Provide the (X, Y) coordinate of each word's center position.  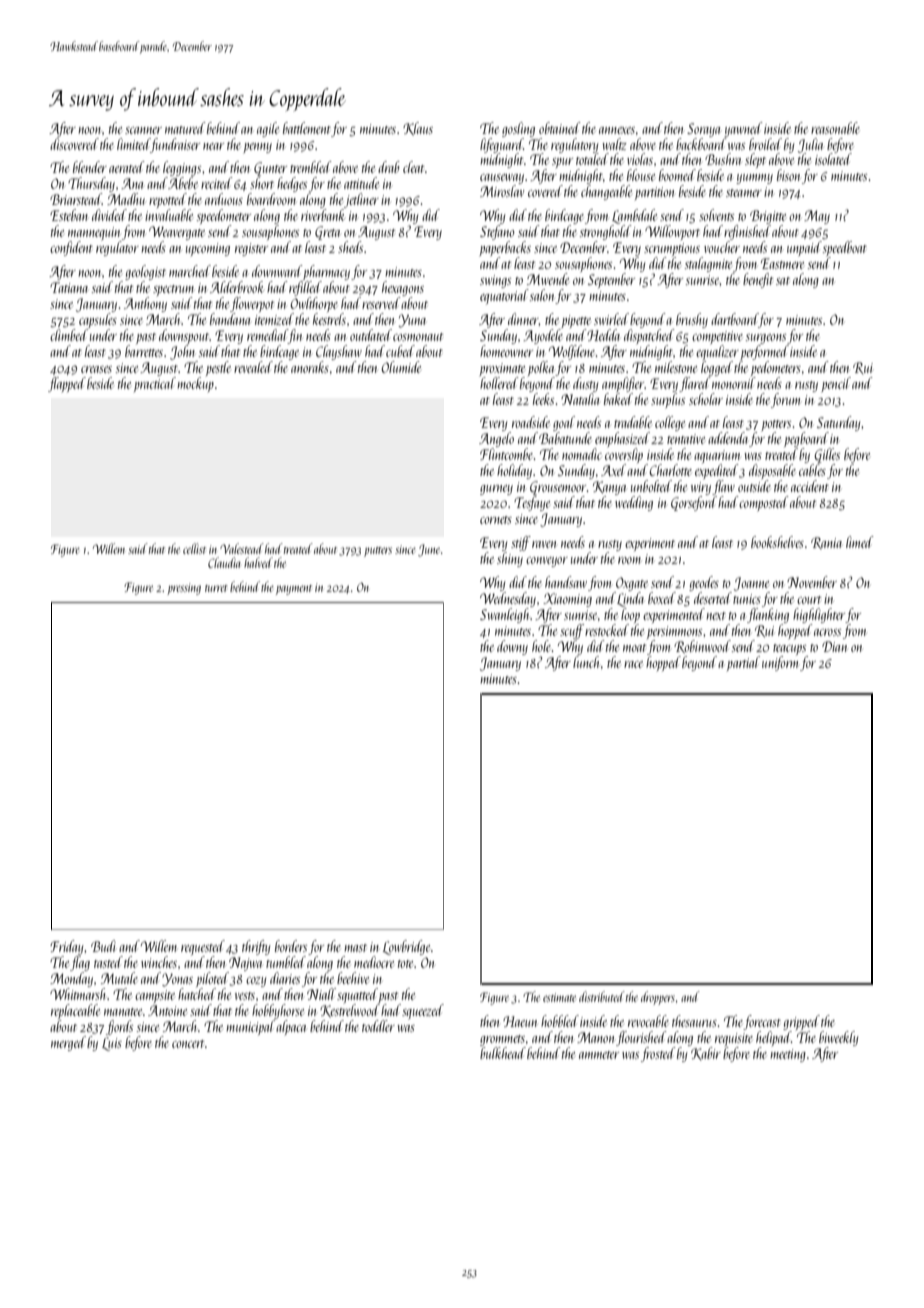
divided (109, 215)
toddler (378, 1026)
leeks (543, 399)
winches (159, 962)
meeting (788, 1055)
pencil (836, 384)
